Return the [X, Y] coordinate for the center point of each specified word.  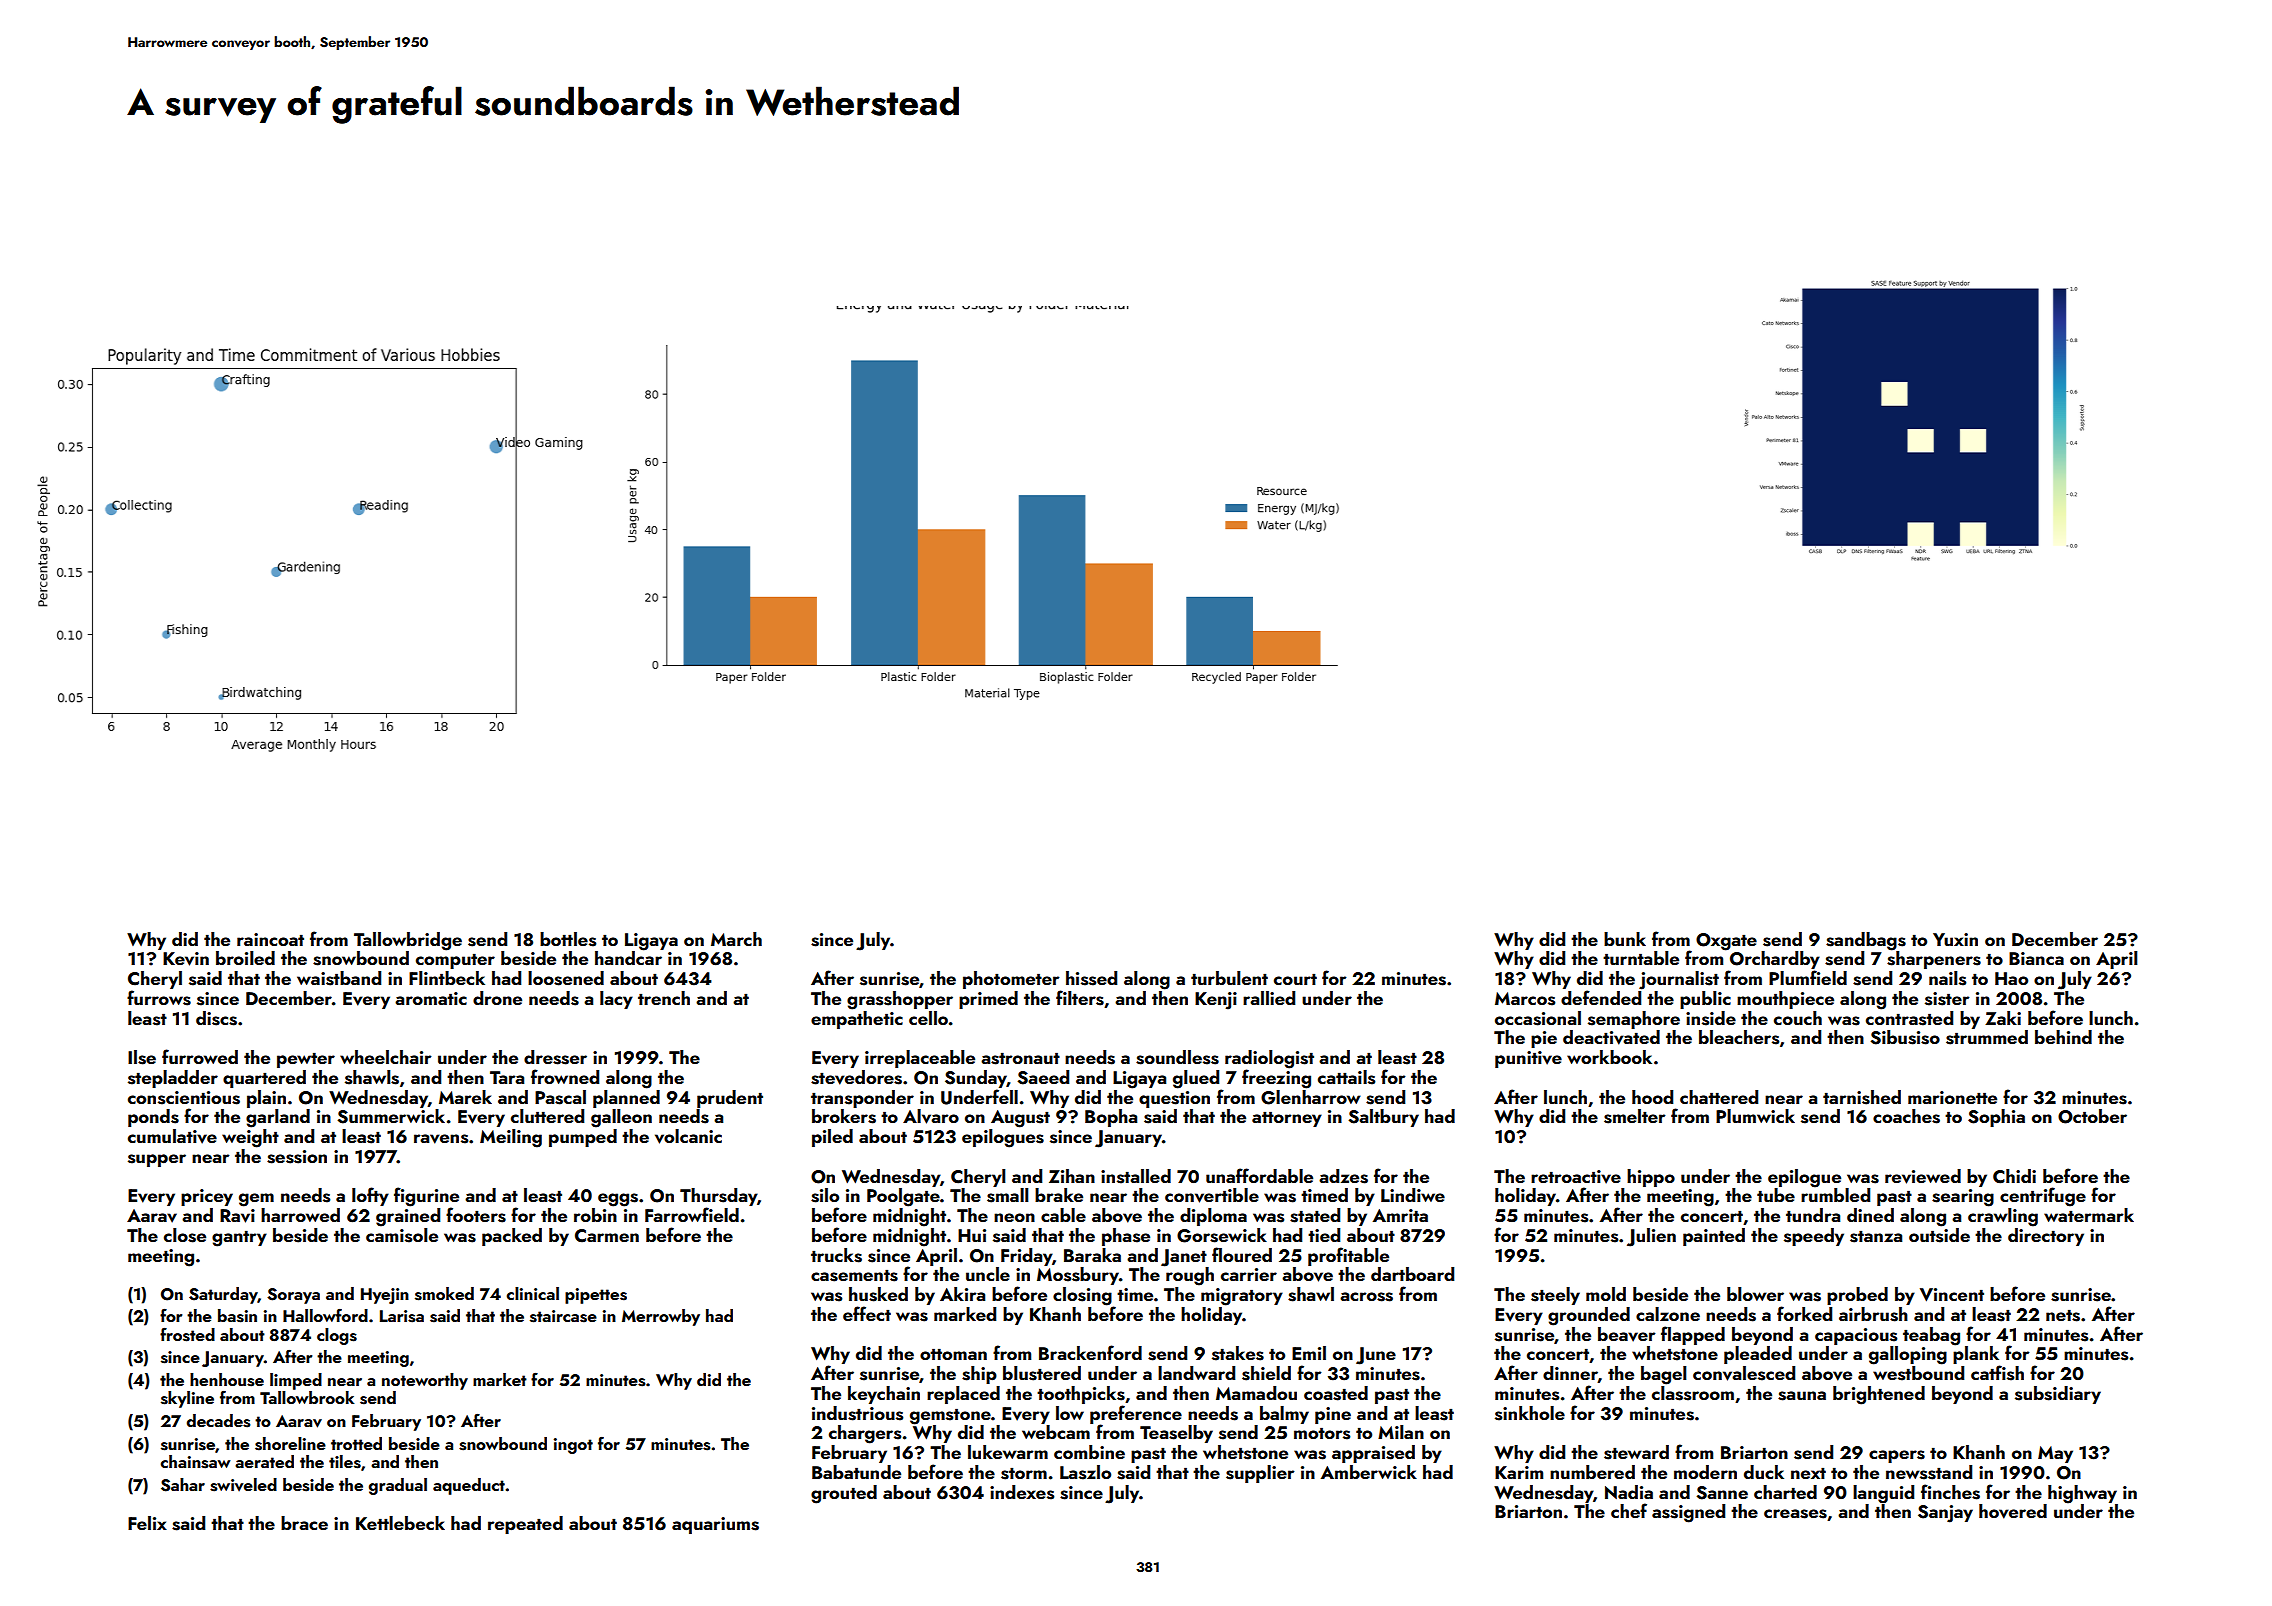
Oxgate [1726, 942]
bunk [1625, 939]
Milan [1401, 1432]
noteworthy [425, 1381]
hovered [2013, 1511]
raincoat [270, 939]
